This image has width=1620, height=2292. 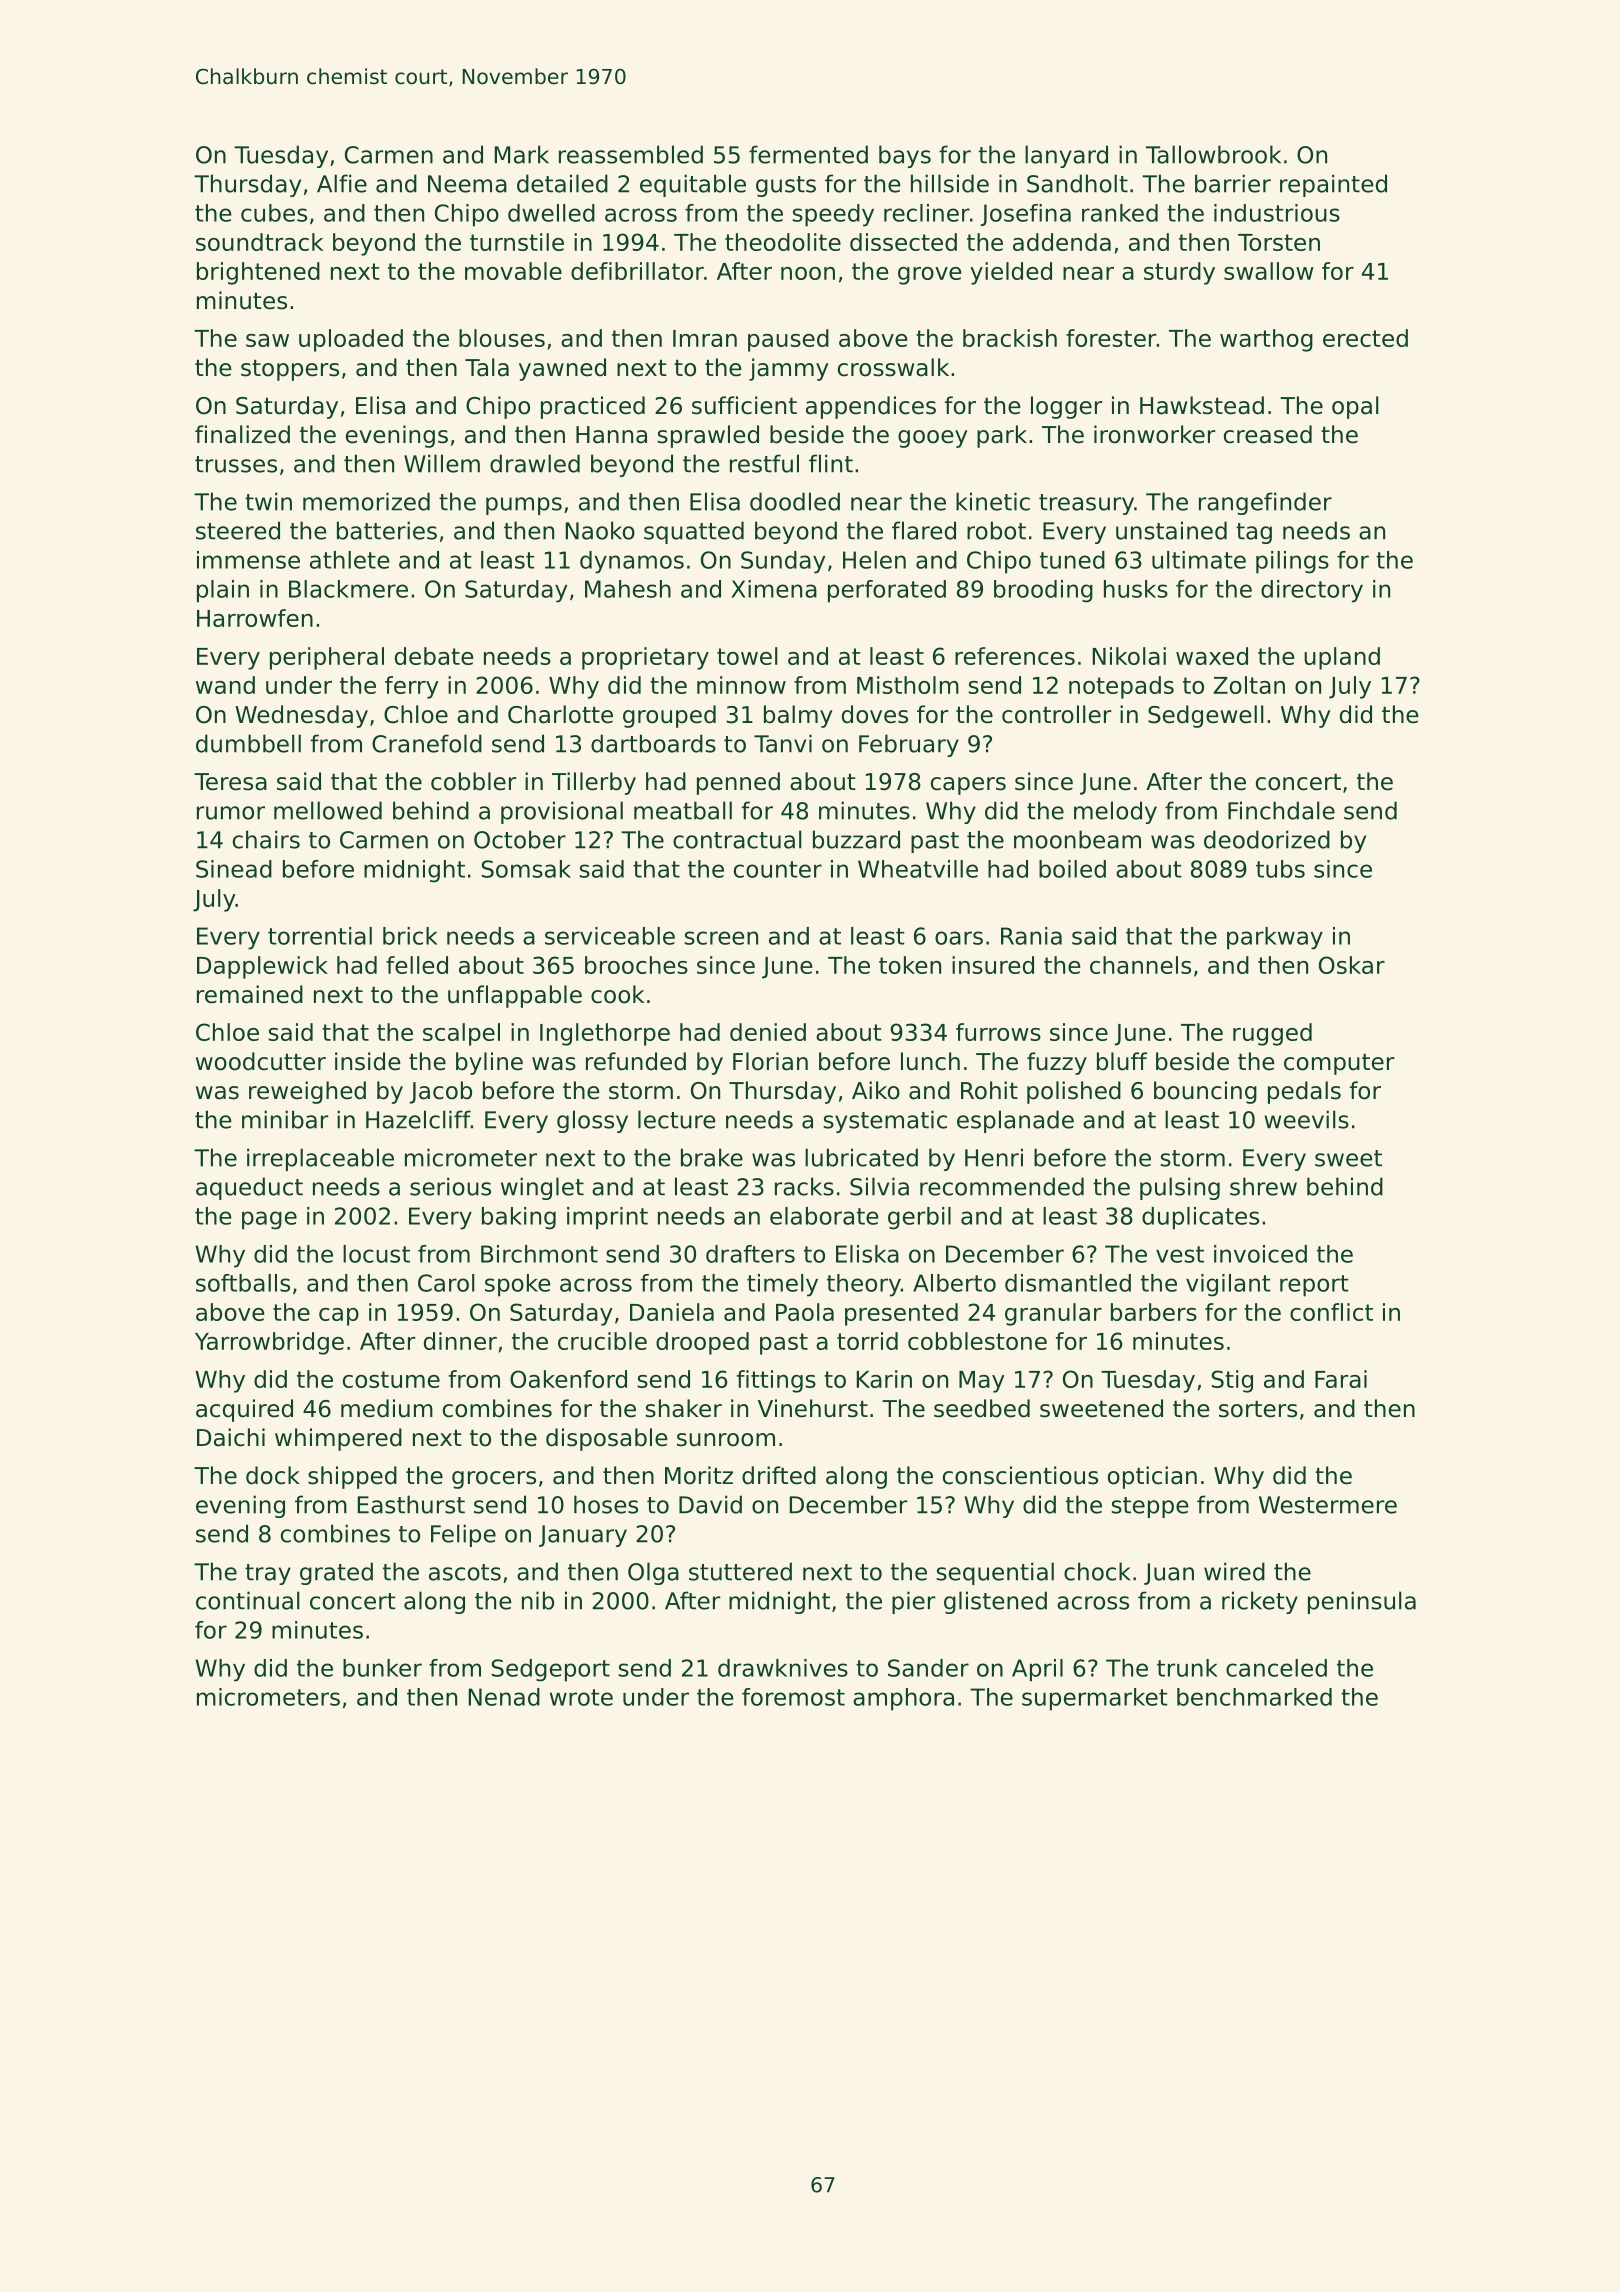 I want to click on moonbeam, so click(x=1077, y=839).
